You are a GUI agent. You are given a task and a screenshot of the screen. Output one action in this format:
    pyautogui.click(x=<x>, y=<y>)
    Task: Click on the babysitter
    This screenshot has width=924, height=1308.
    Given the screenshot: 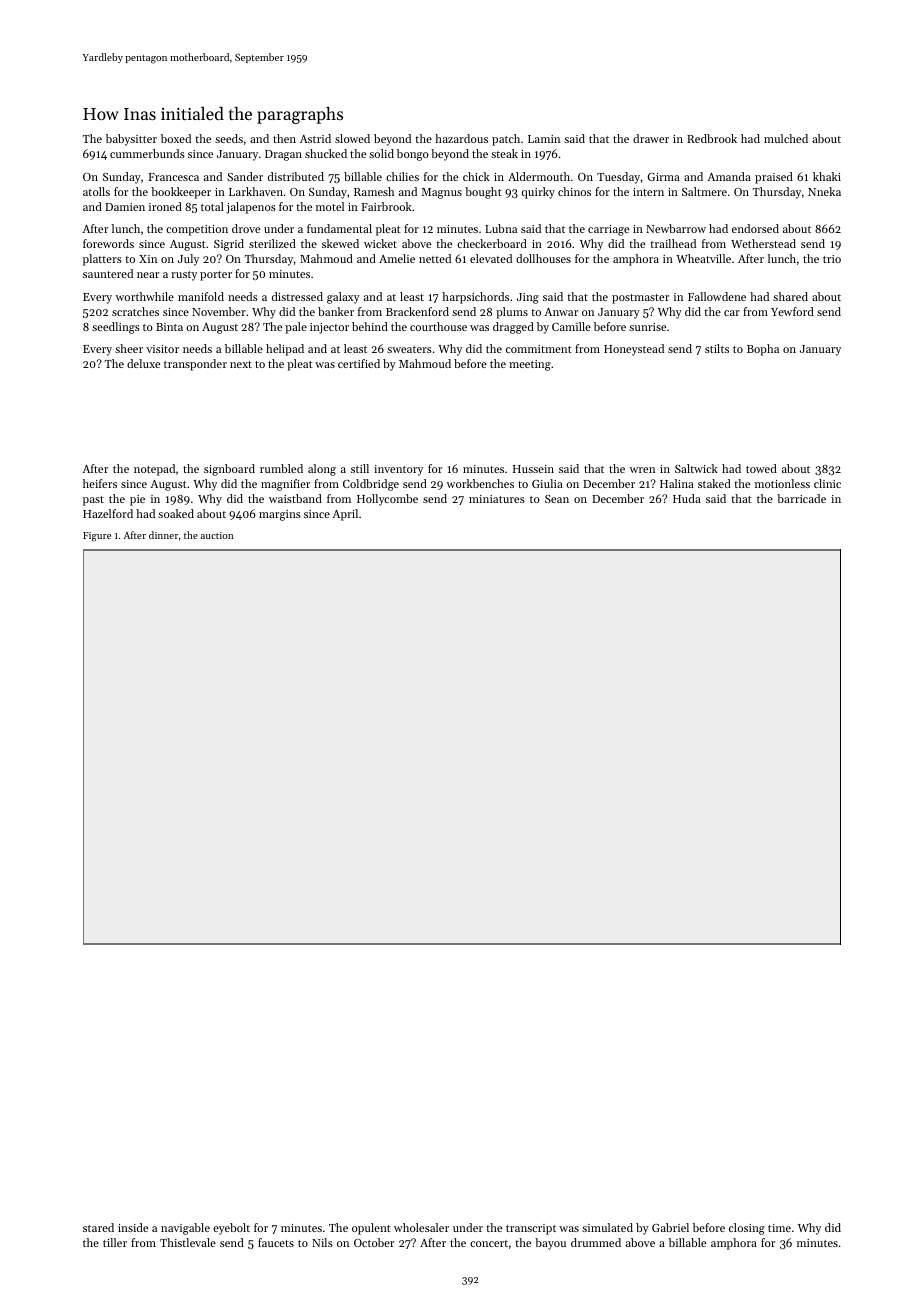 What is the action you would take?
    pyautogui.click(x=131, y=140)
